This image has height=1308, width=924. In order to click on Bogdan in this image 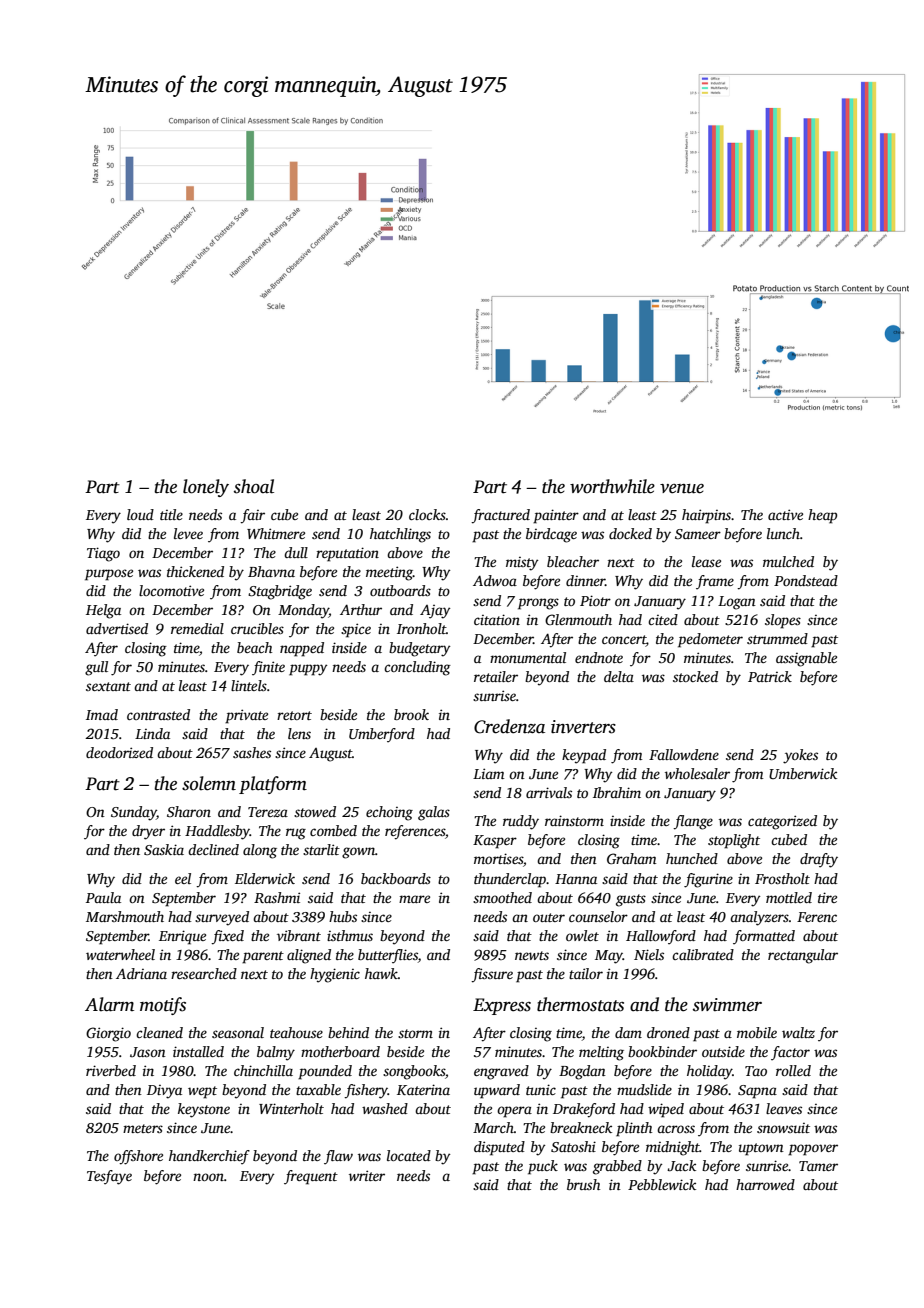, I will do `click(582, 1072)`.
